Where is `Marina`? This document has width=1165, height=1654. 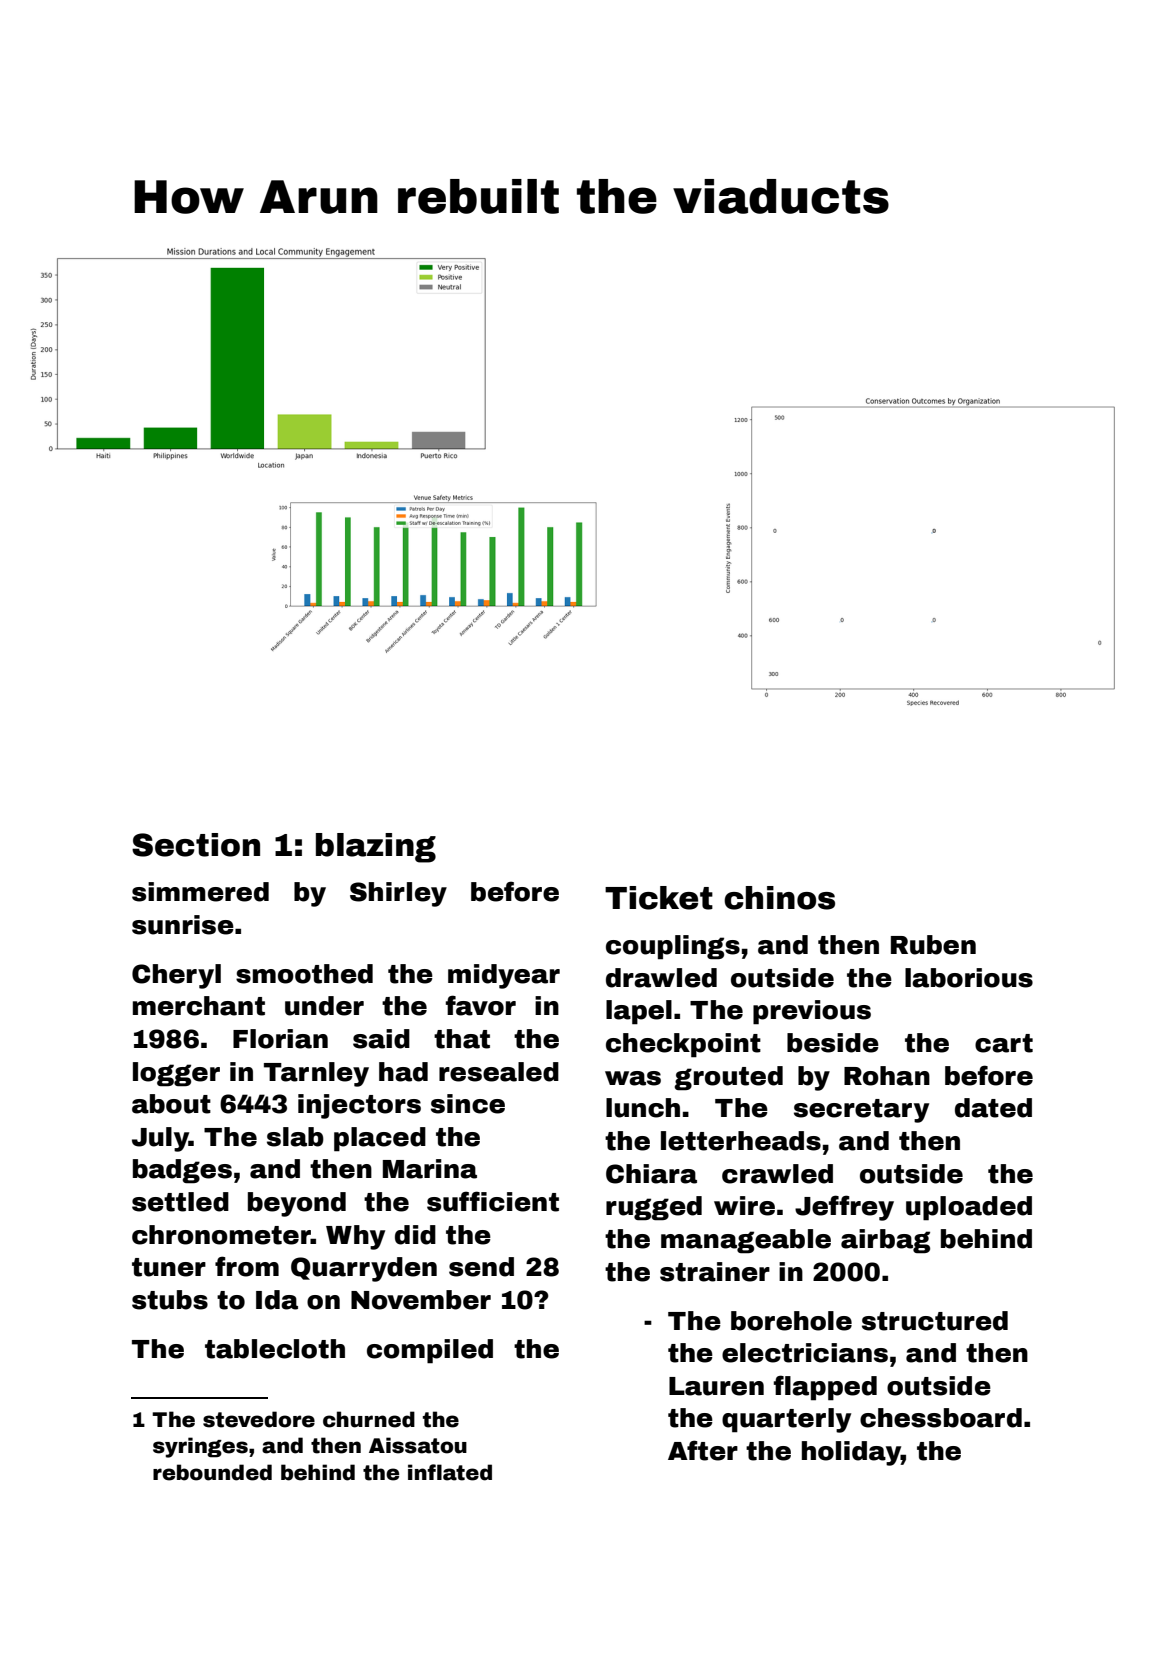 Marina is located at coordinates (430, 1169).
